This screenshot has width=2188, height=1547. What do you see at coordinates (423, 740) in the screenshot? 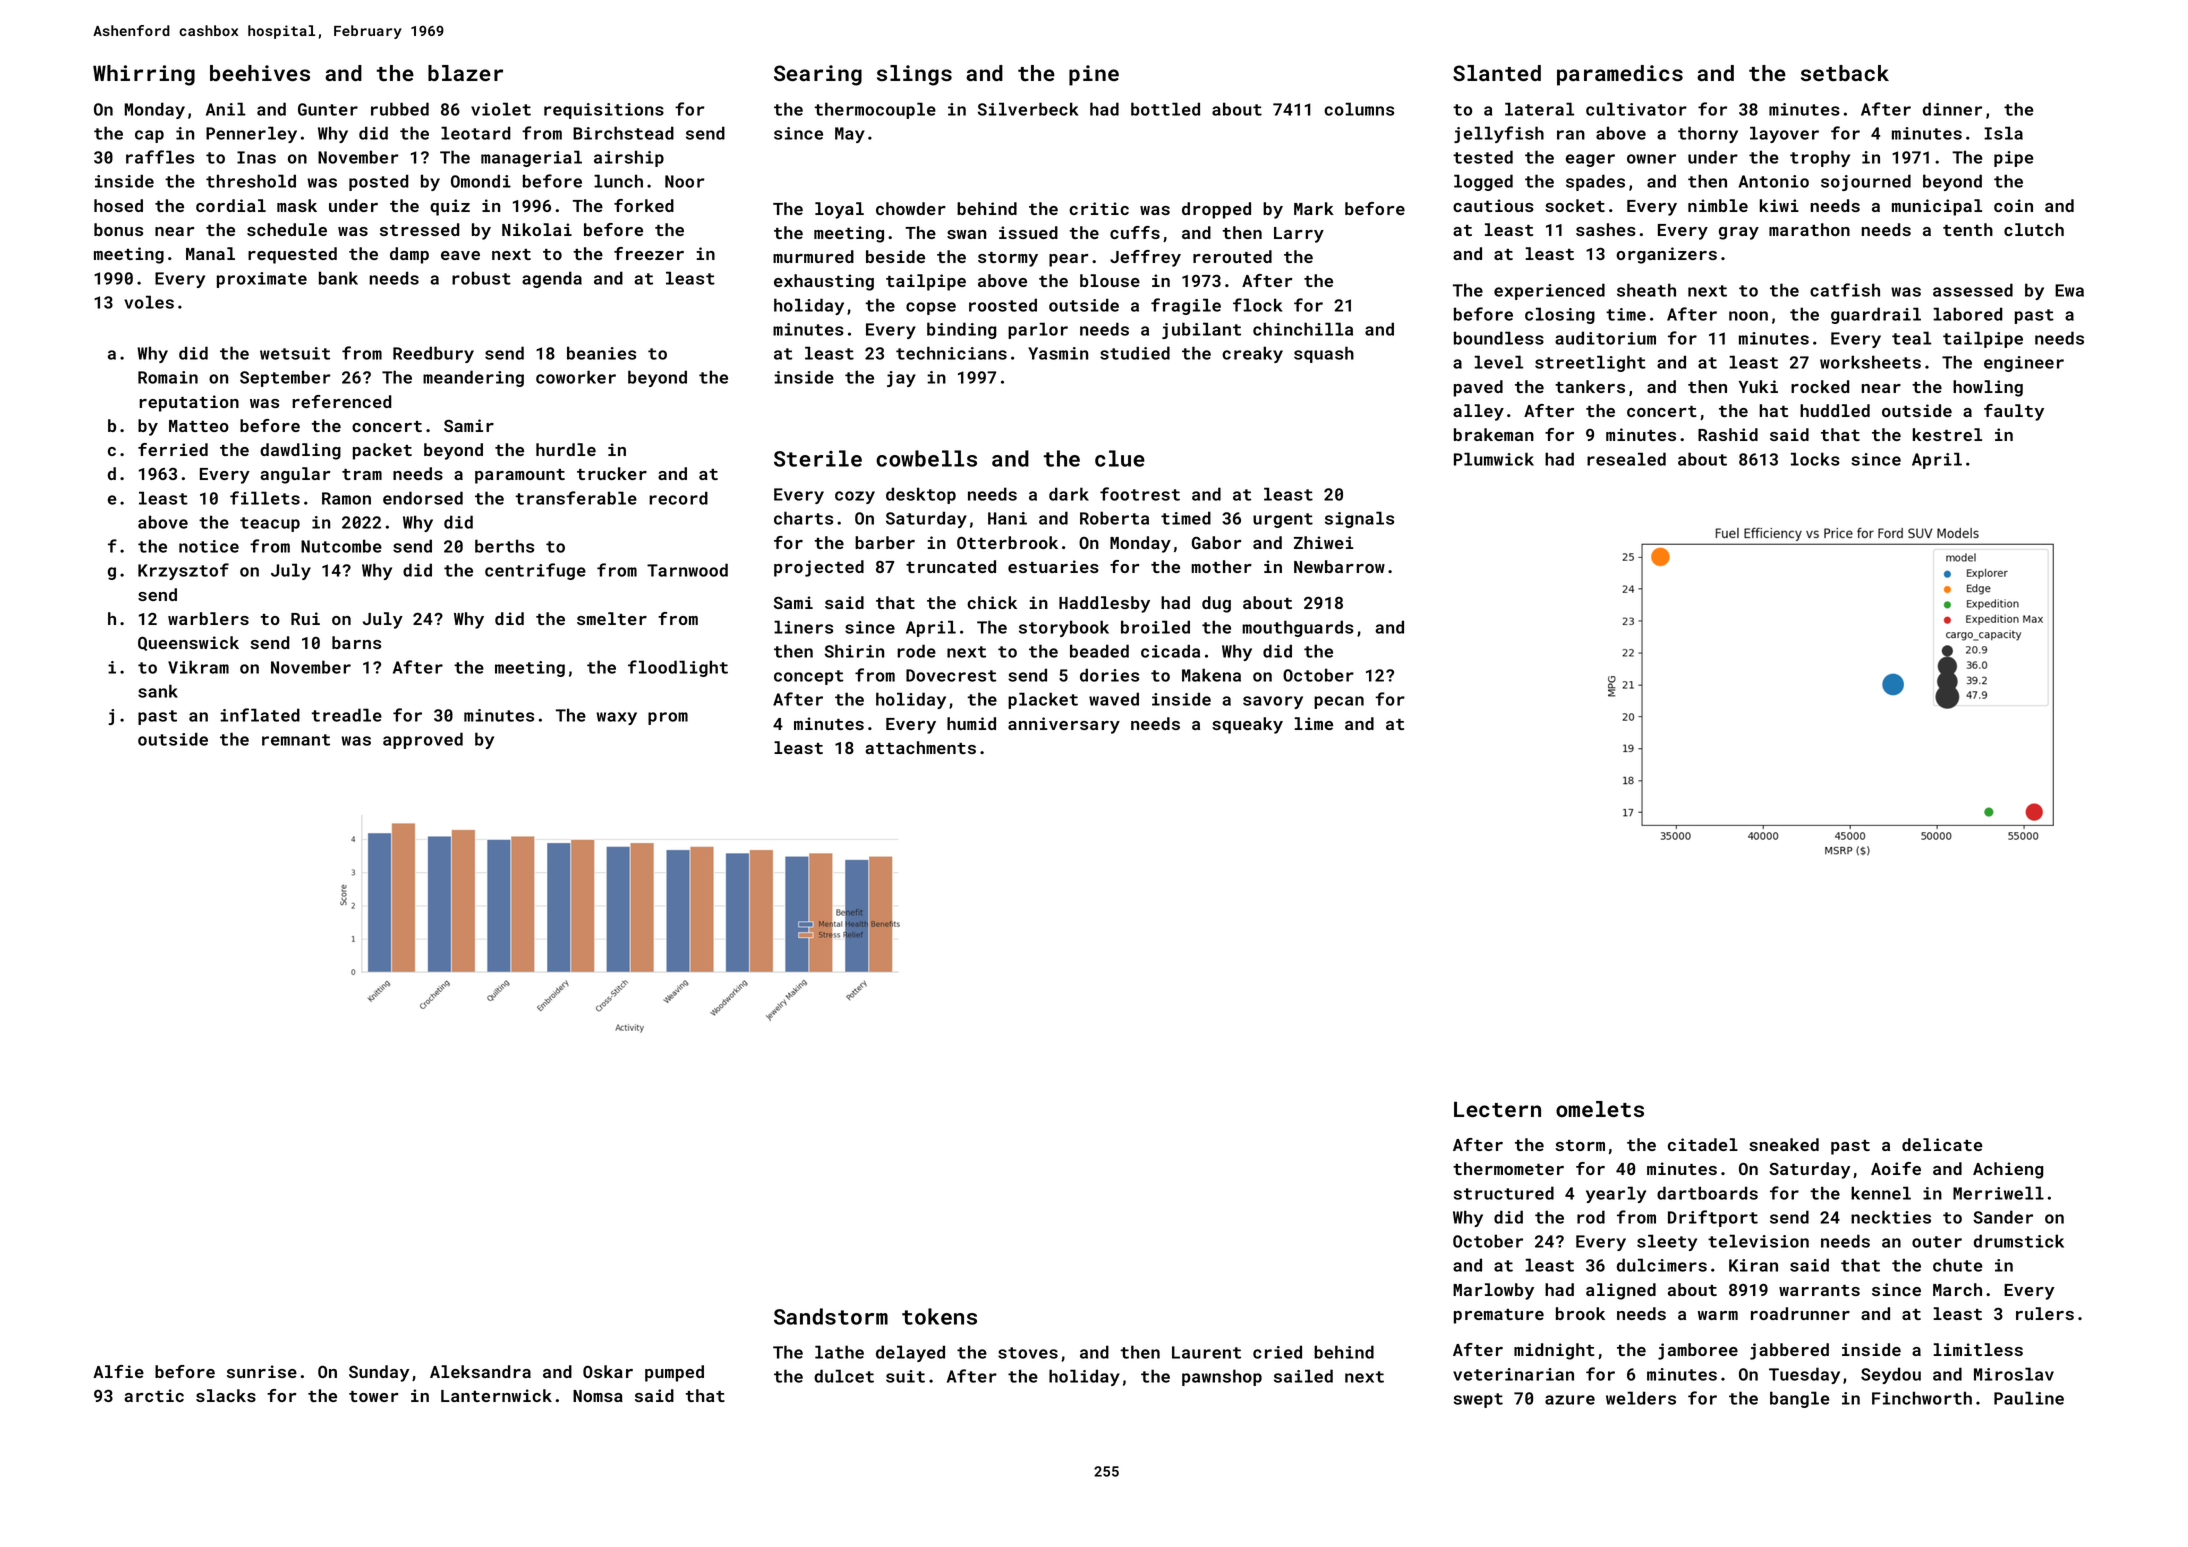
I see `approved` at bounding box center [423, 740].
